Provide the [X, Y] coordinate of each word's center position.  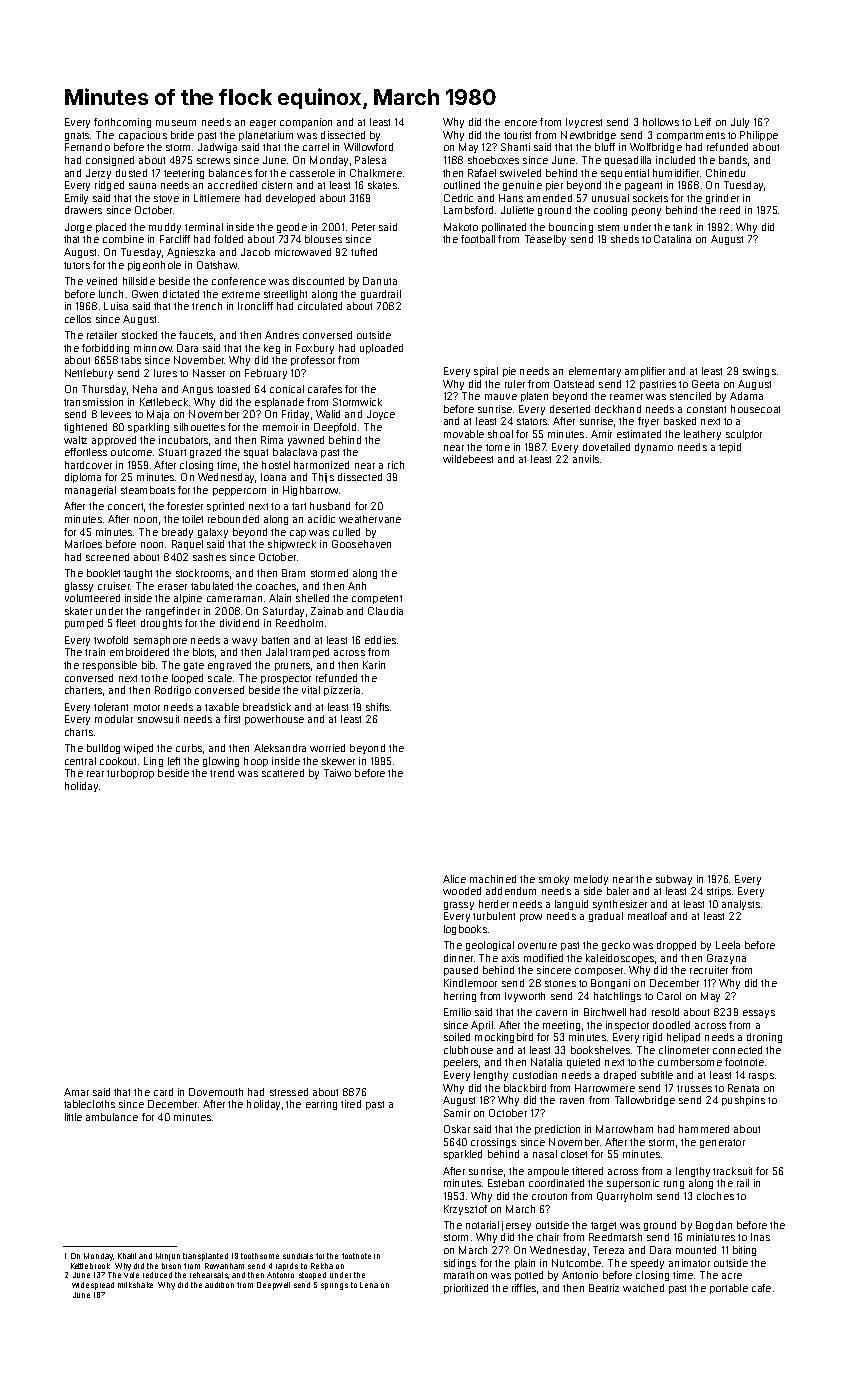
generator [722, 1143]
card [163, 1092]
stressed [289, 1092]
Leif [703, 122]
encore [521, 123]
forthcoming [122, 123]
